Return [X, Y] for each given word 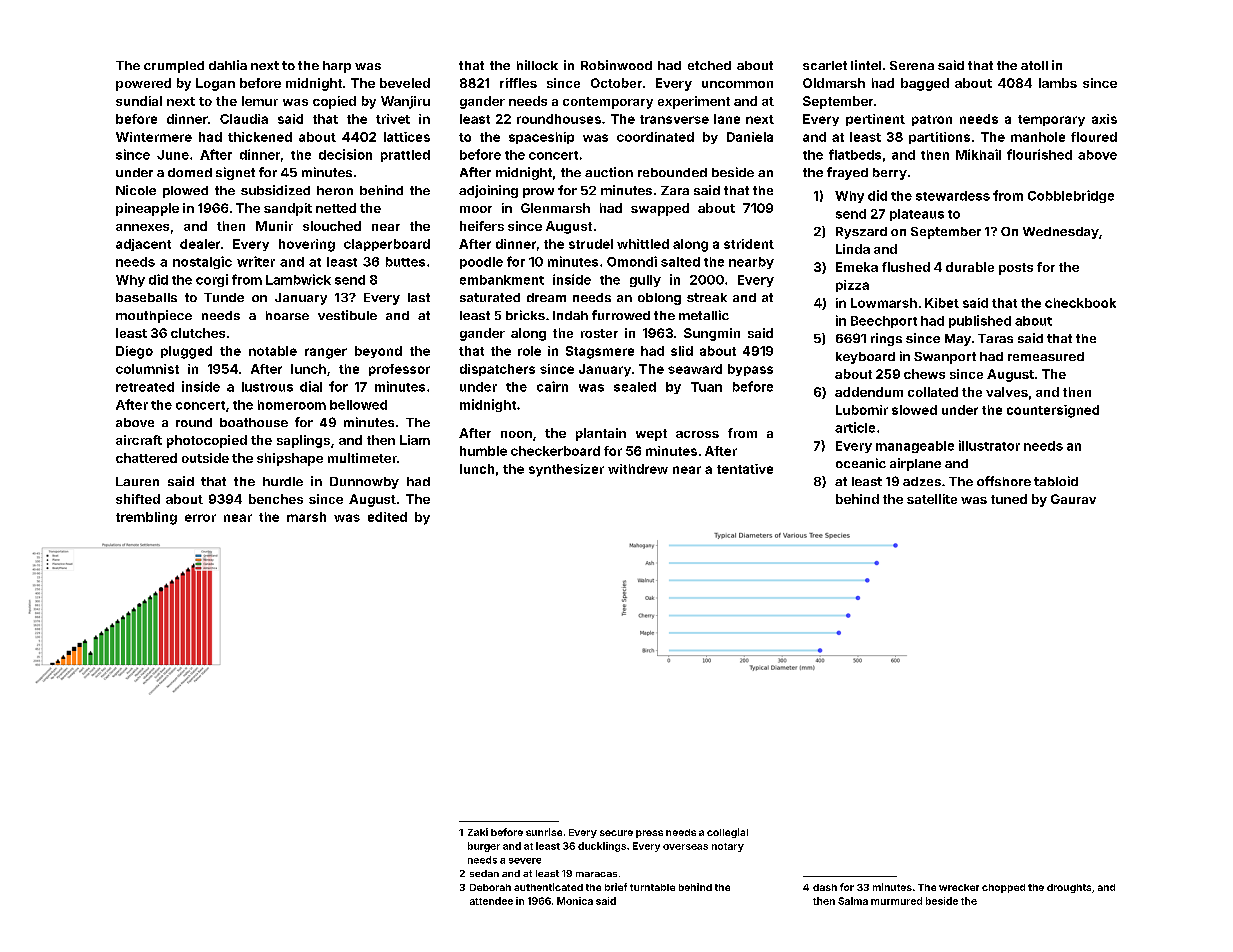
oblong [659, 299]
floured [1094, 137]
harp [337, 67]
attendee [491, 901]
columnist [147, 369]
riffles [518, 83]
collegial [727, 833]
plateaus [917, 215]
